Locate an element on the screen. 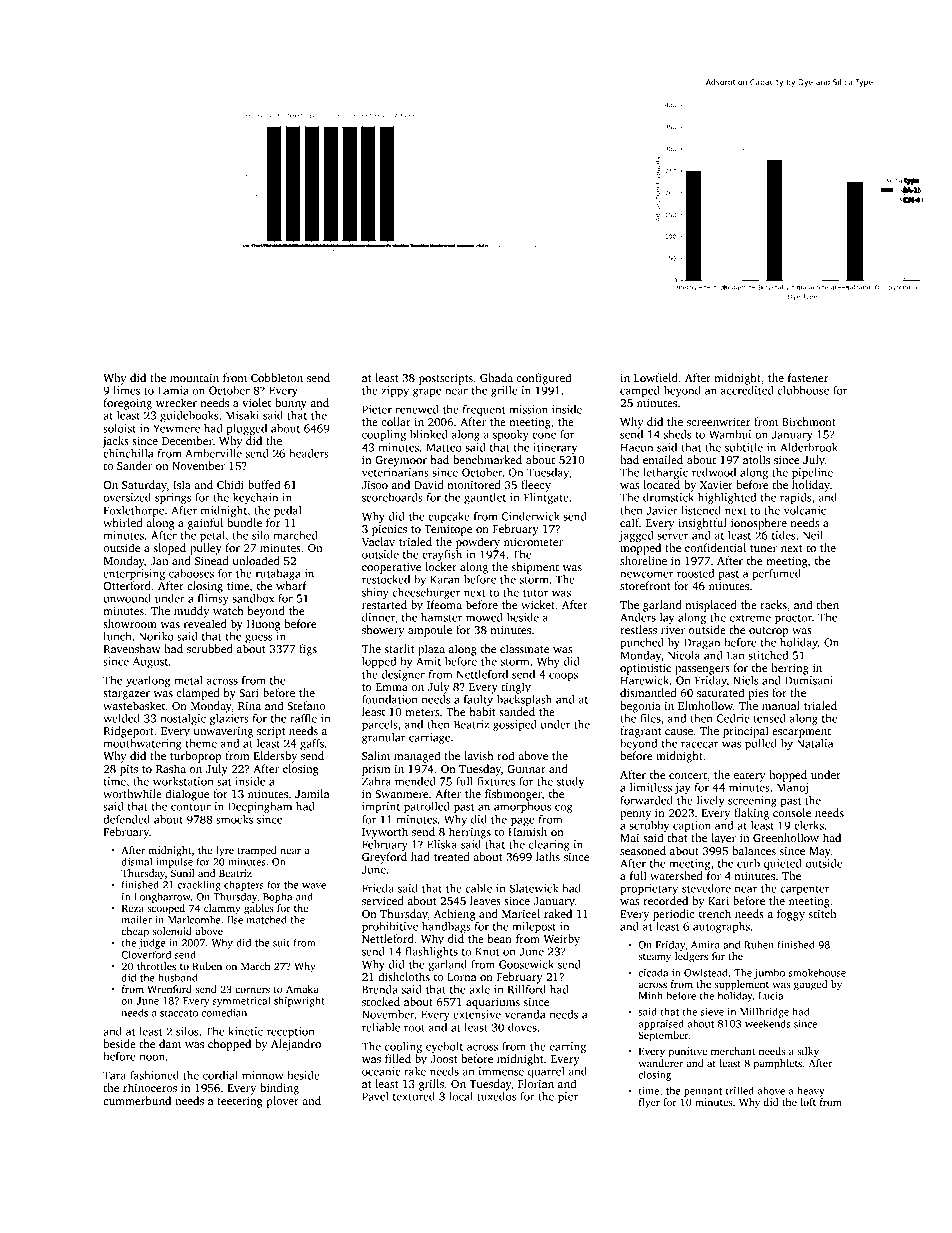  Dumisani is located at coordinates (809, 680).
